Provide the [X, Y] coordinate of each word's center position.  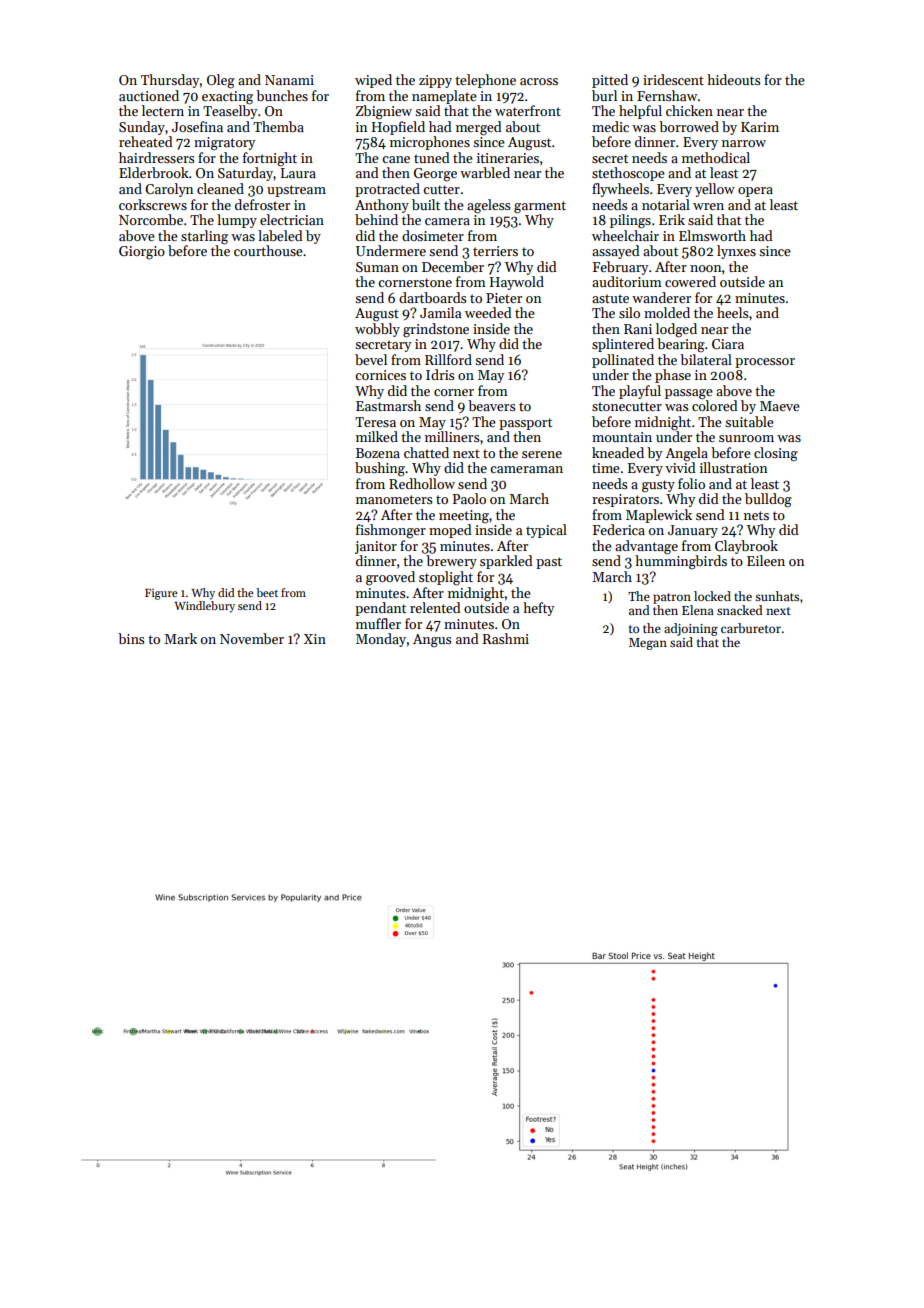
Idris [440, 374]
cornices [380, 375]
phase [673, 376]
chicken [689, 110]
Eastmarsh [388, 405]
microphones [430, 143]
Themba [278, 126]
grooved [390, 578]
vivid [680, 467]
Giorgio [142, 253]
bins [131, 638]
